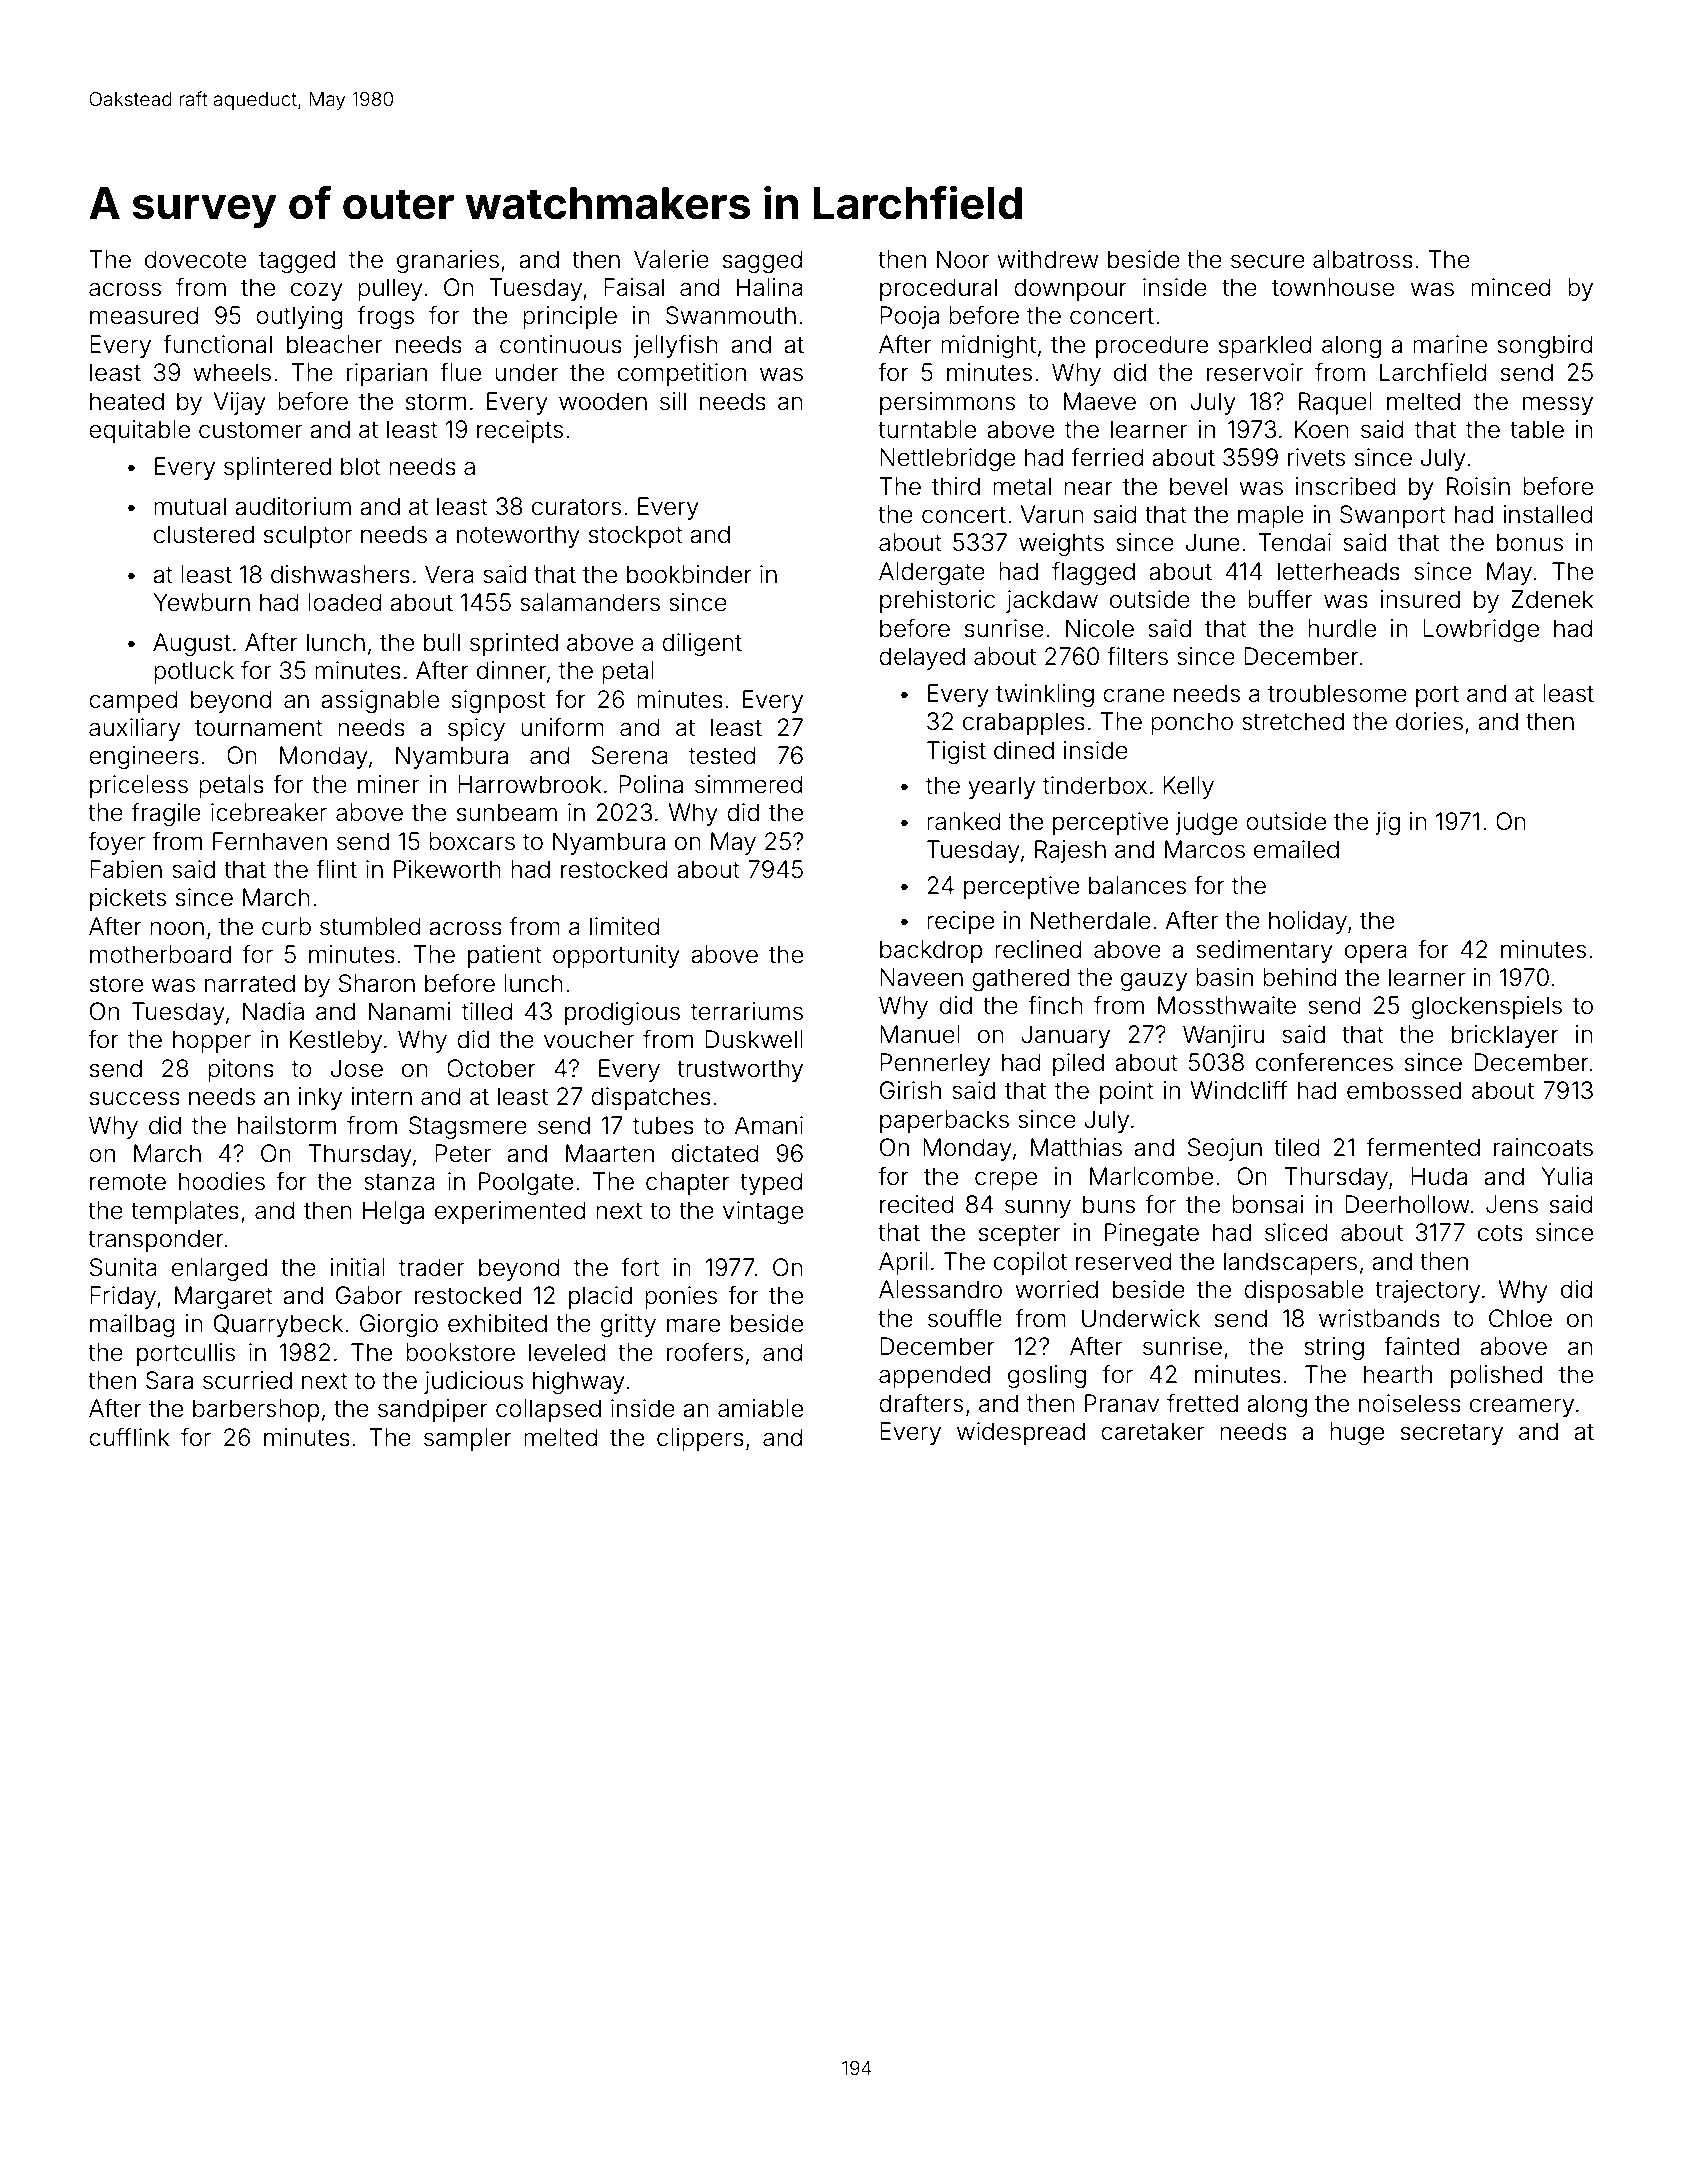 This screenshot has width=1683, height=2178. Describe the element at coordinates (963, 821) in the screenshot. I see `ranked` at that location.
